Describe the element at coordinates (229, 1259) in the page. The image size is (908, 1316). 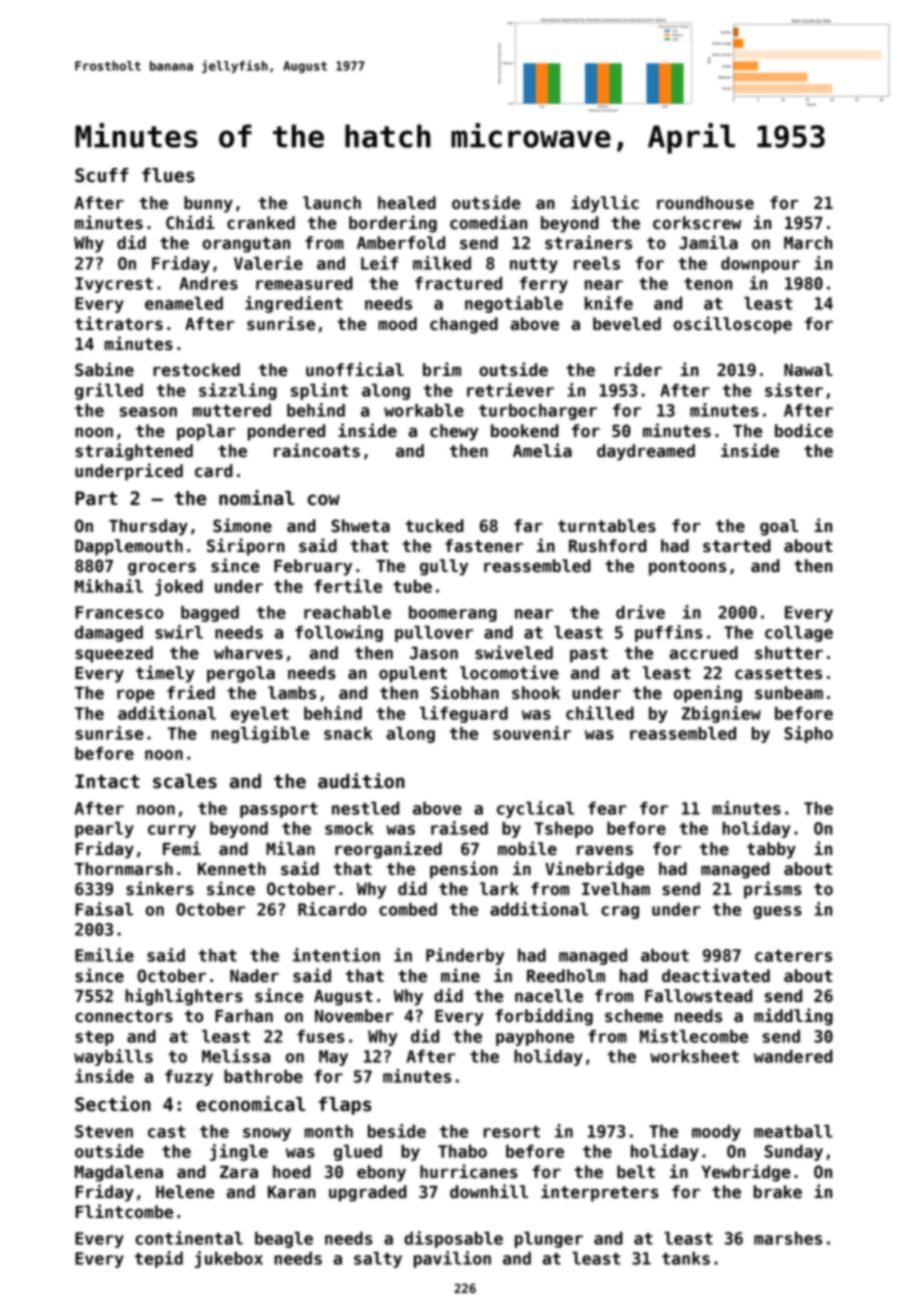
I see `jukebox` at that location.
